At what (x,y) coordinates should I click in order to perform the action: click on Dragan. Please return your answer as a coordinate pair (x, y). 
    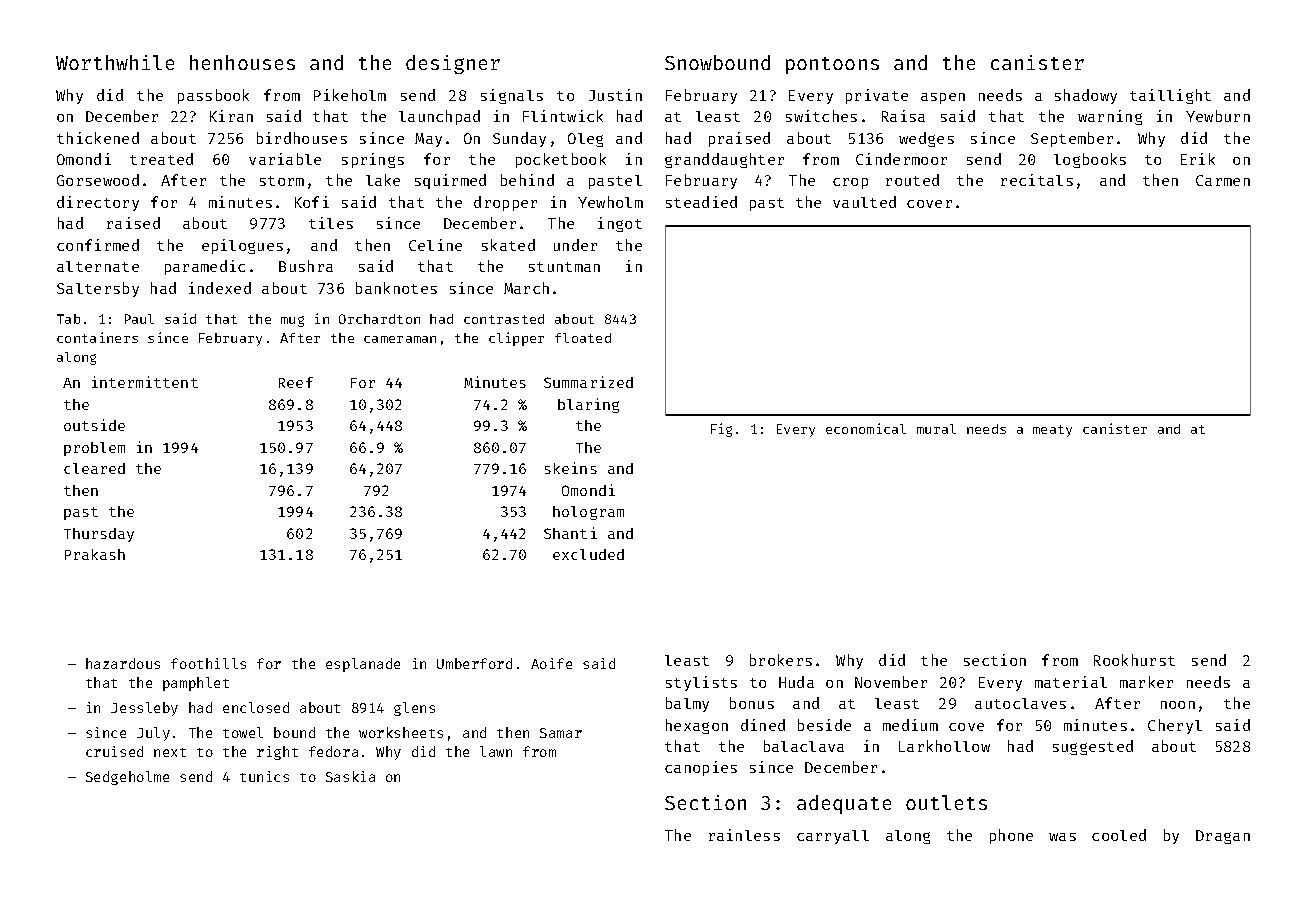
    Looking at the image, I should click on (1223, 837).
